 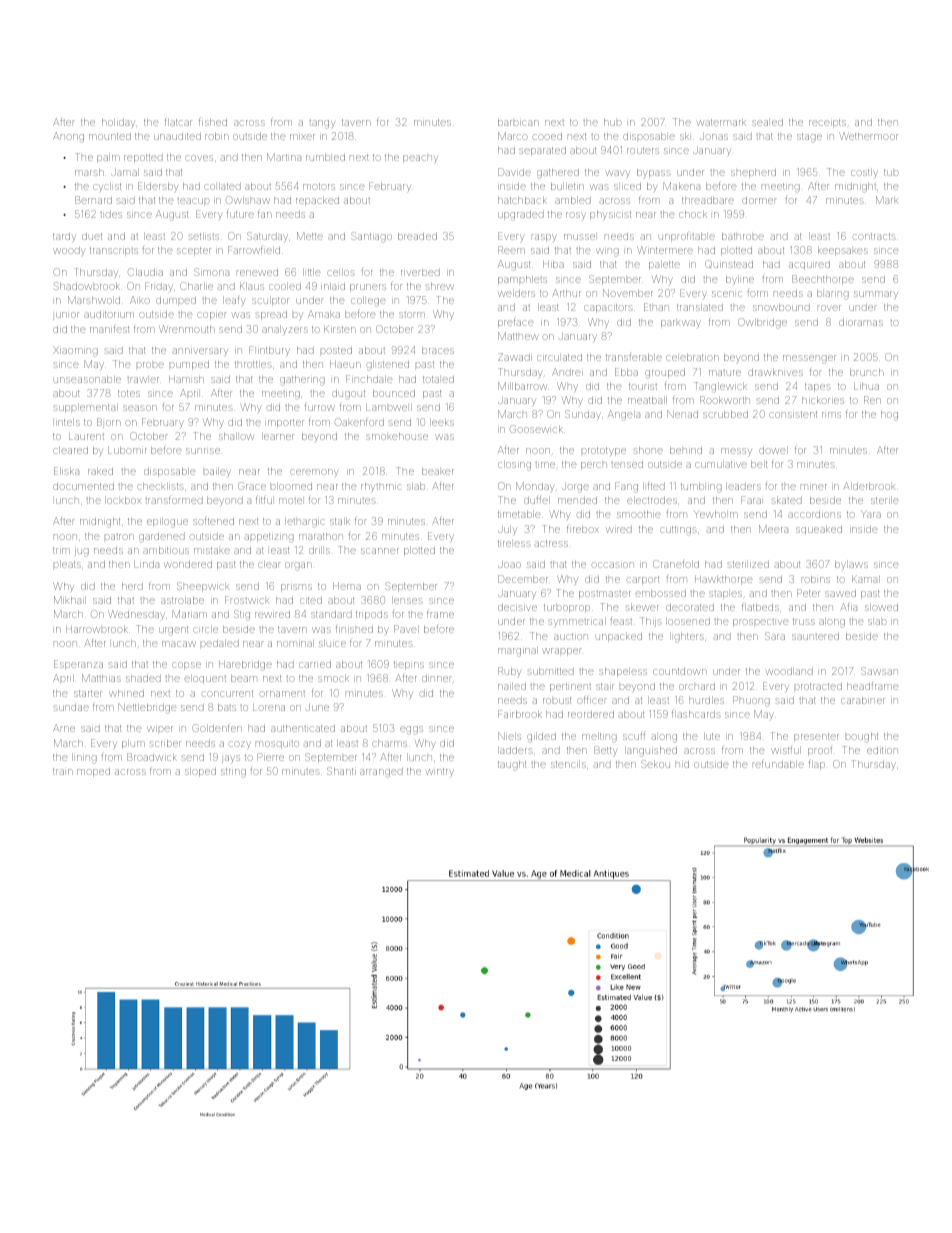 What do you see at coordinates (88, 693) in the document?
I see `starter` at bounding box center [88, 693].
